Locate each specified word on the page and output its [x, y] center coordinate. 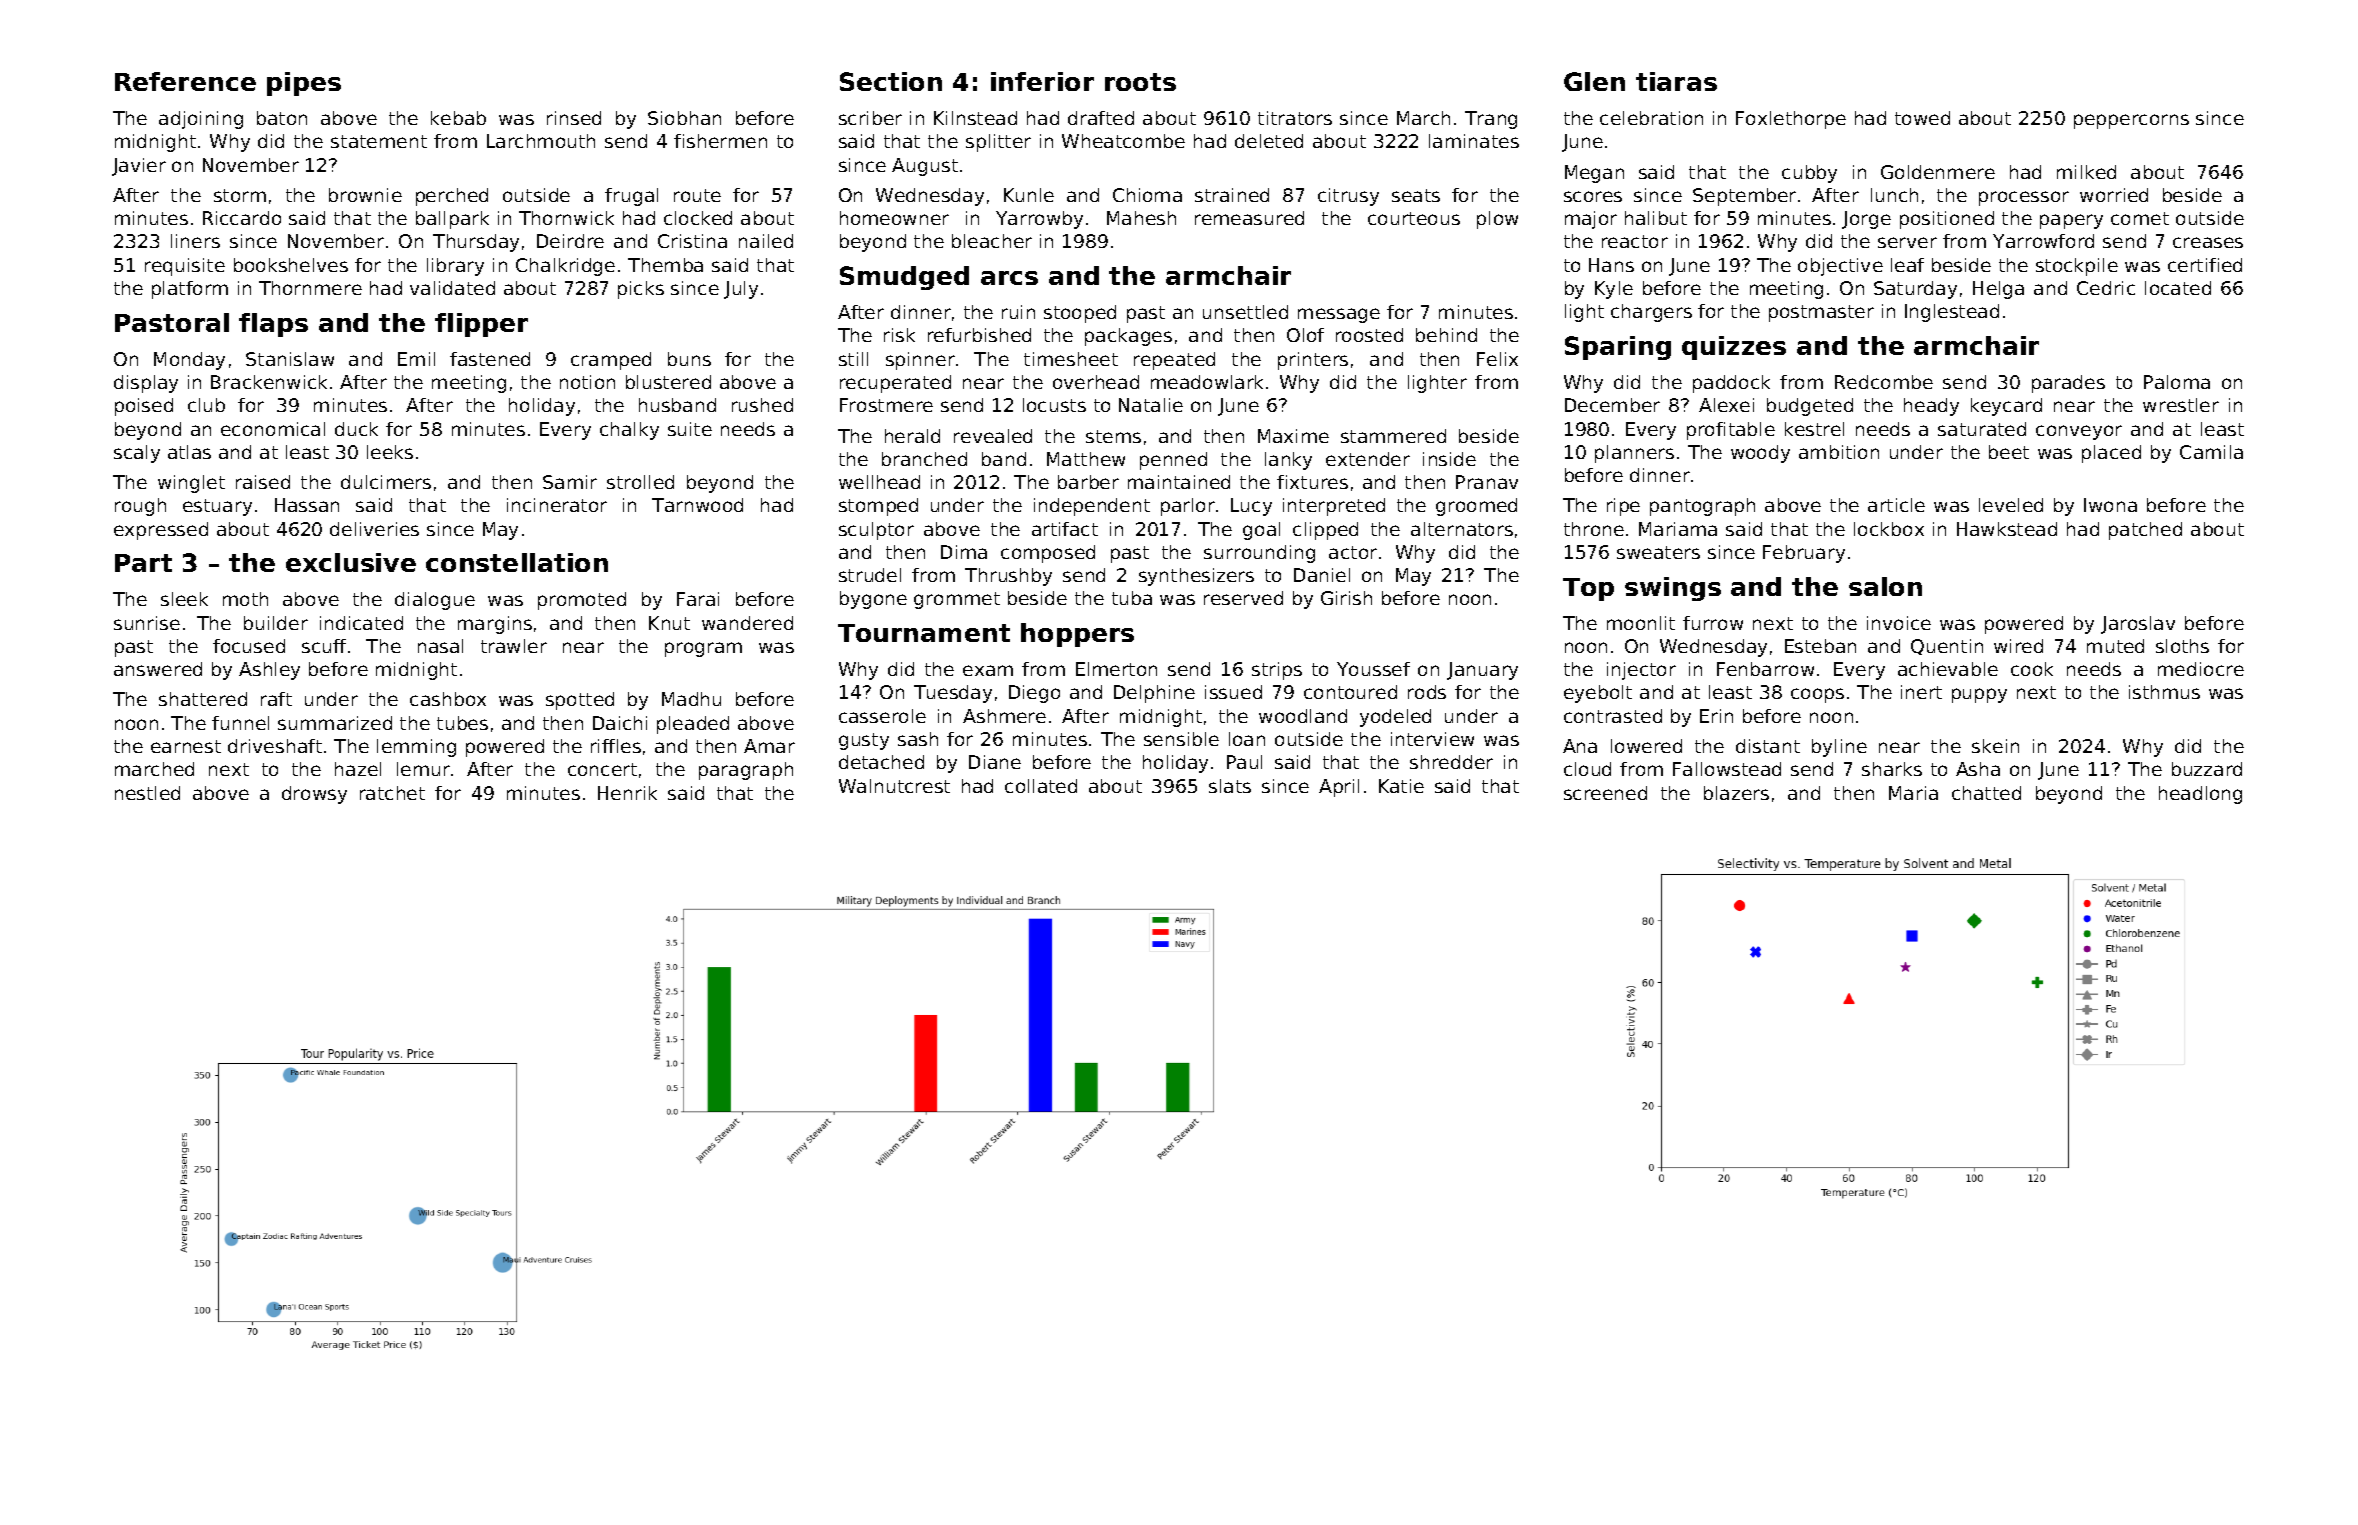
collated [1041, 786]
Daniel [1322, 575]
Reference [185, 81]
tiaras [1676, 81]
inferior [1042, 81]
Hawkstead [2007, 529]
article [1896, 505]
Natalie [1151, 405]
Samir [570, 482]
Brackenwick [269, 382]
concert [602, 769]
